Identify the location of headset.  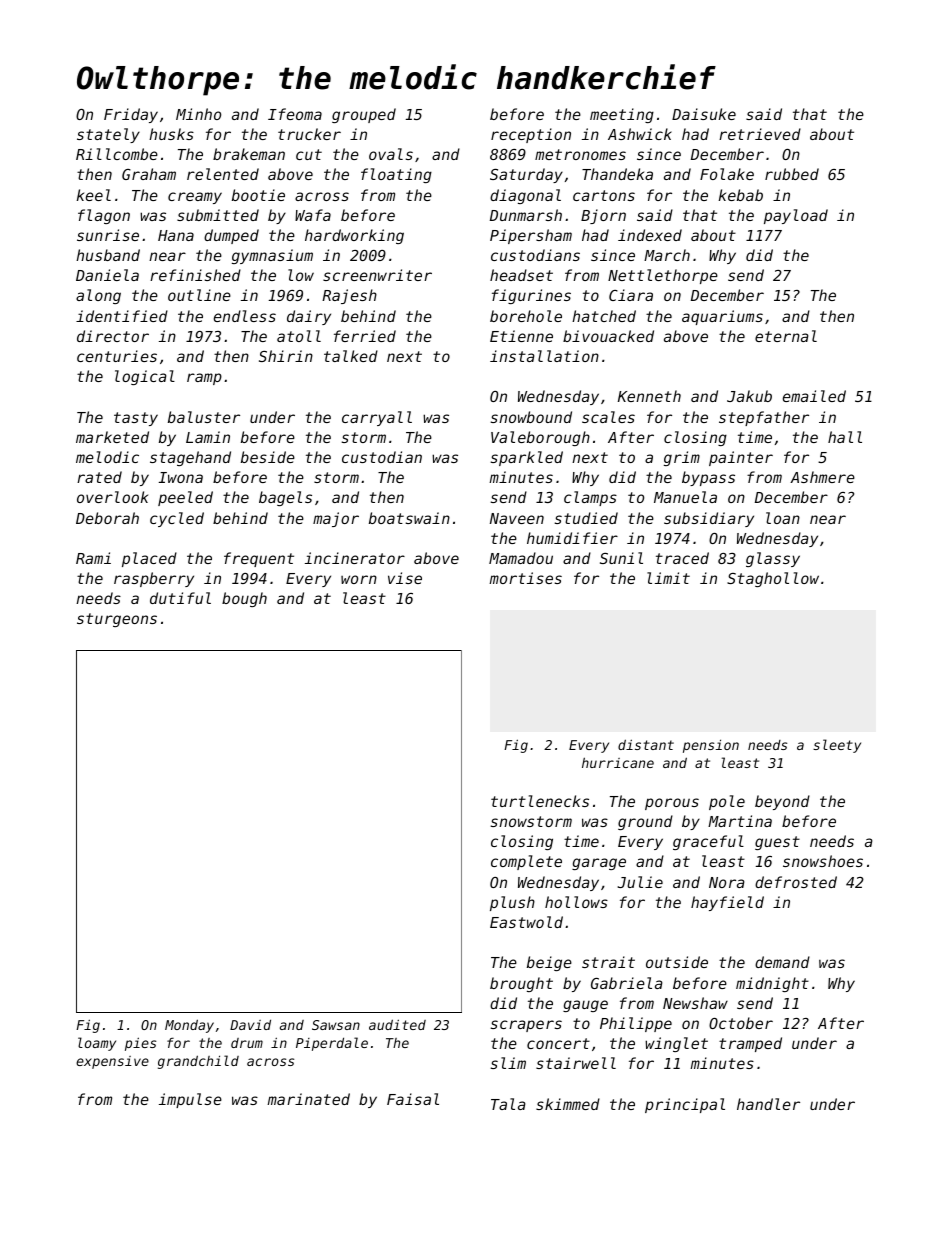
(521, 275).
